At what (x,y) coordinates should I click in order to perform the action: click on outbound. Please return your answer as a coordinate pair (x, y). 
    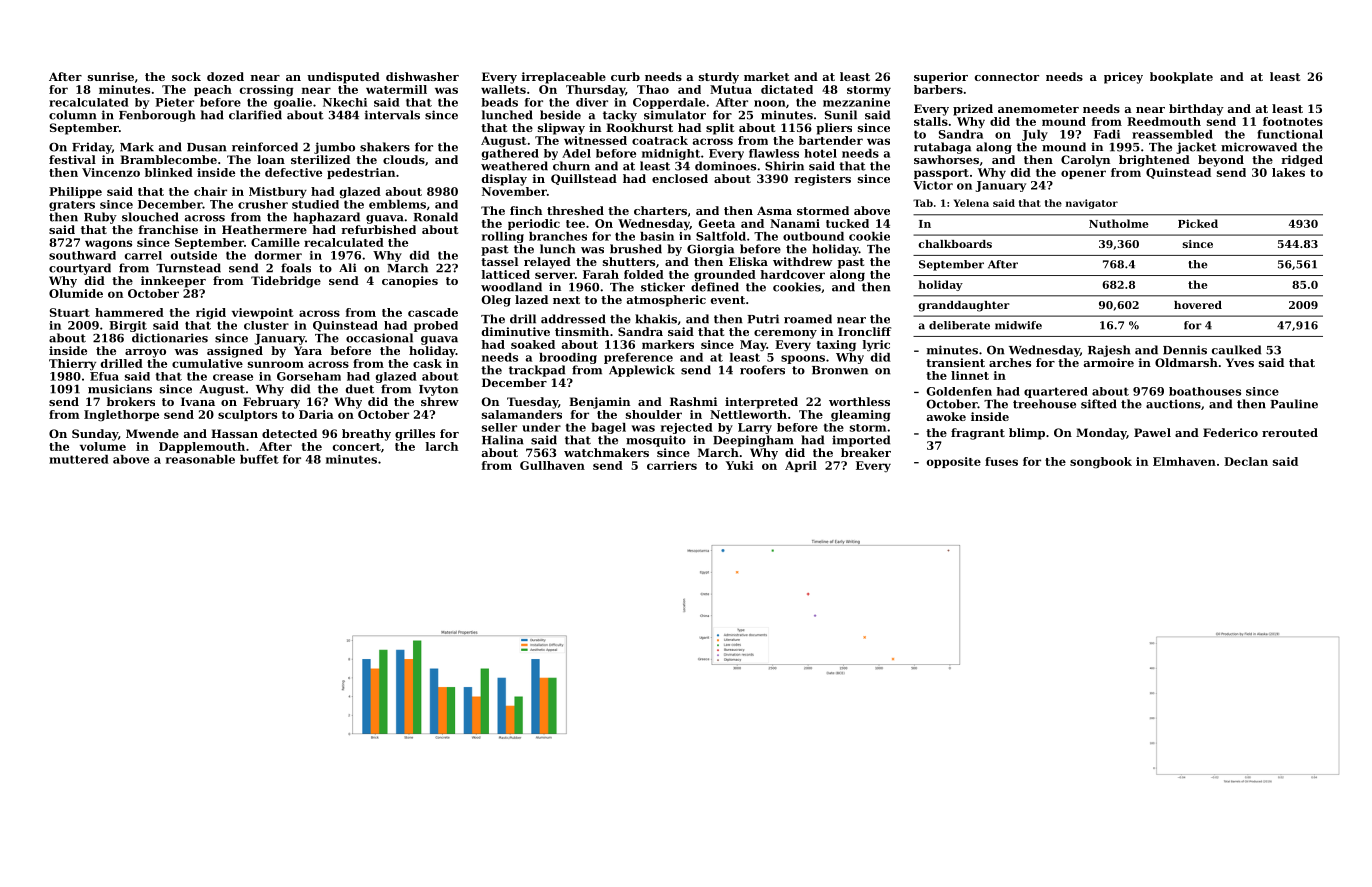
    Looking at the image, I should click on (813, 236).
